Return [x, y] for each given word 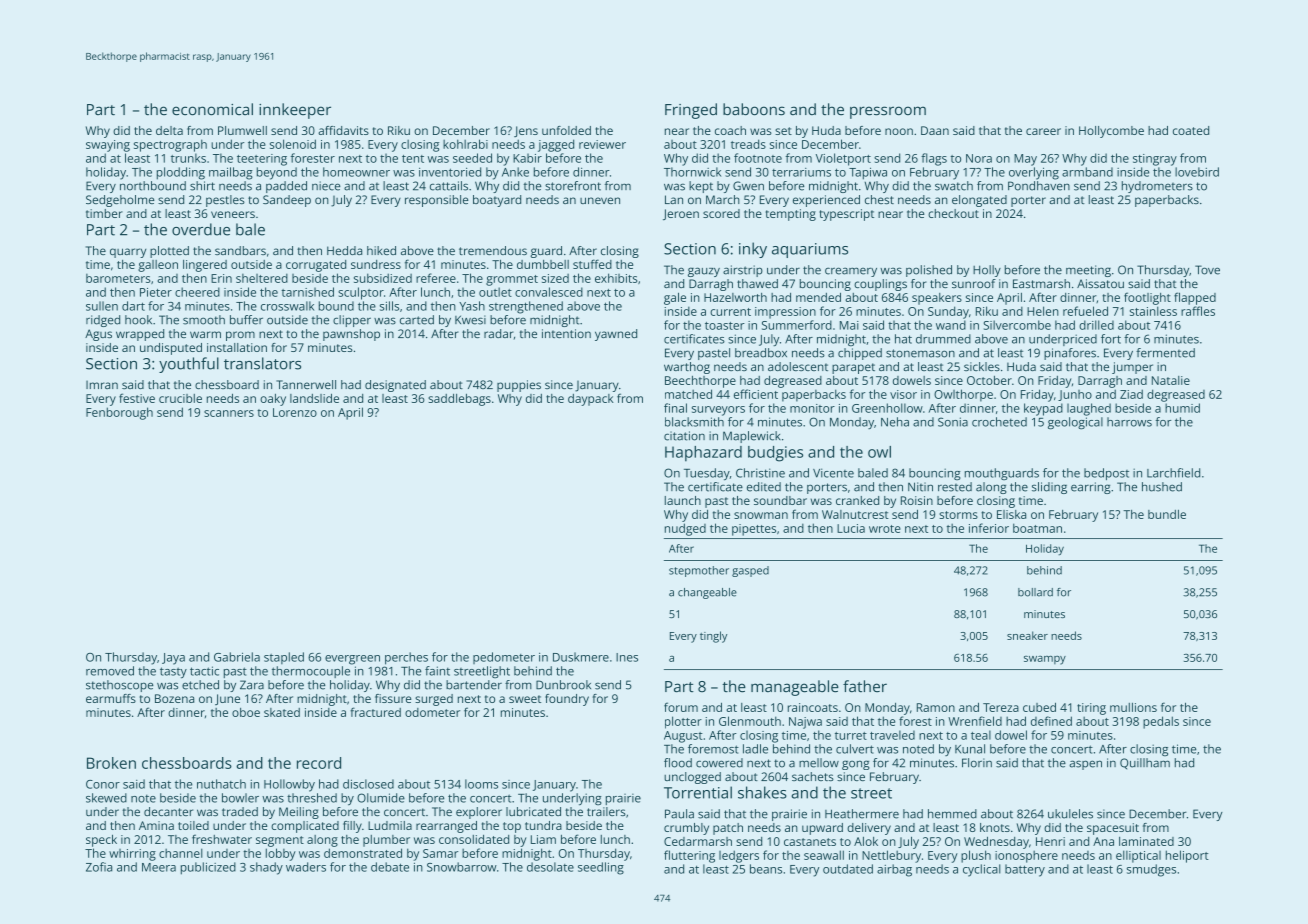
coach [730, 130]
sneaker [1027, 635]
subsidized [383, 278]
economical [212, 109]
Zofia [99, 867]
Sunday [948, 312]
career [1043, 131]
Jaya [173, 659]
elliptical [1138, 856]
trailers [606, 811]
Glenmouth [750, 721]
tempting [791, 215]
